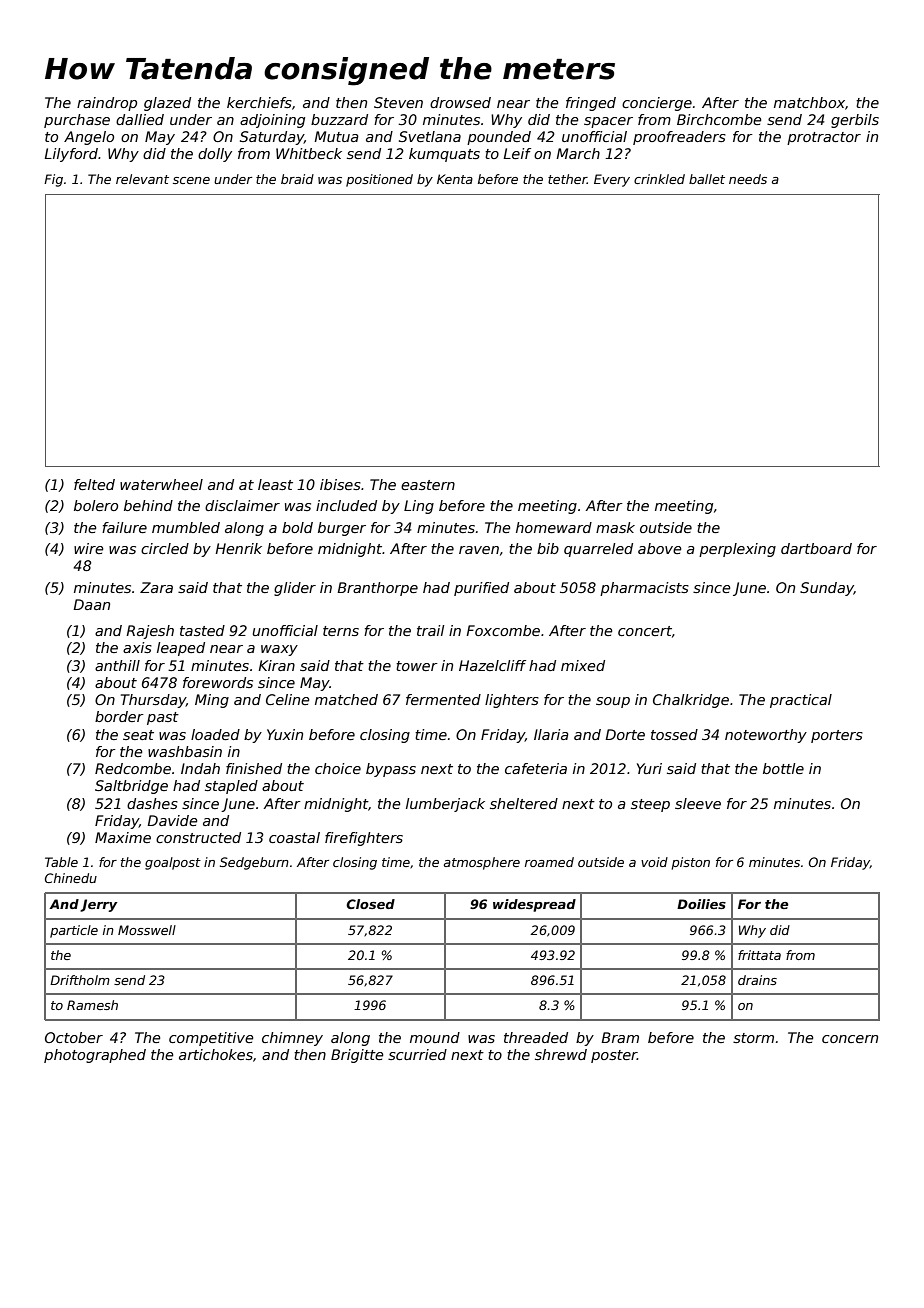 The width and height of the image is (924, 1308). Describe the element at coordinates (701, 904) in the image. I see `Doilies` at that location.
